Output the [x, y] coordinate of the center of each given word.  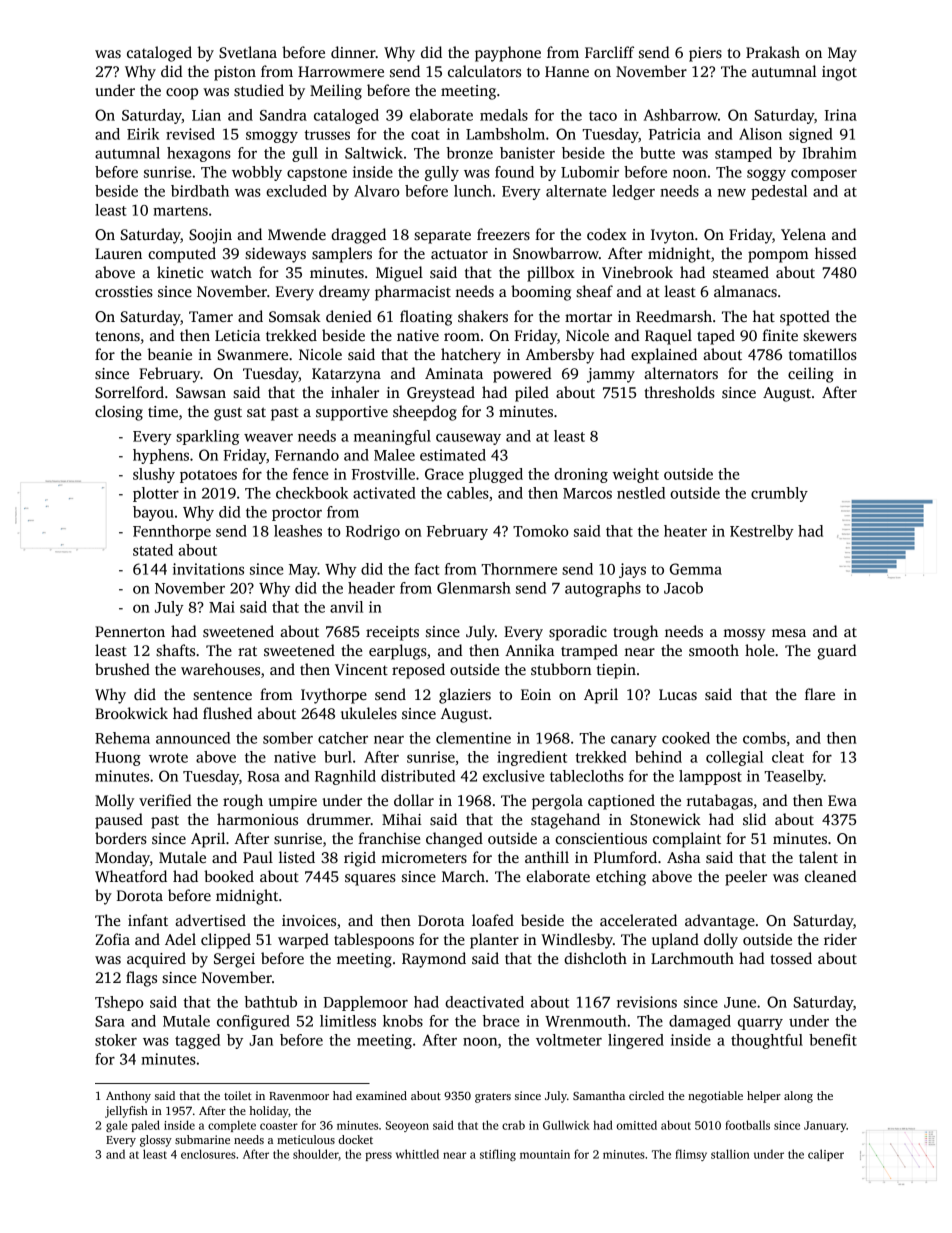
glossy [156, 1141]
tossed [791, 958]
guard [837, 652]
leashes [298, 531]
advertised [210, 920]
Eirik [143, 134]
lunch [473, 191]
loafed [493, 920]
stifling [498, 1155]
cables [468, 493]
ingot [839, 73]
